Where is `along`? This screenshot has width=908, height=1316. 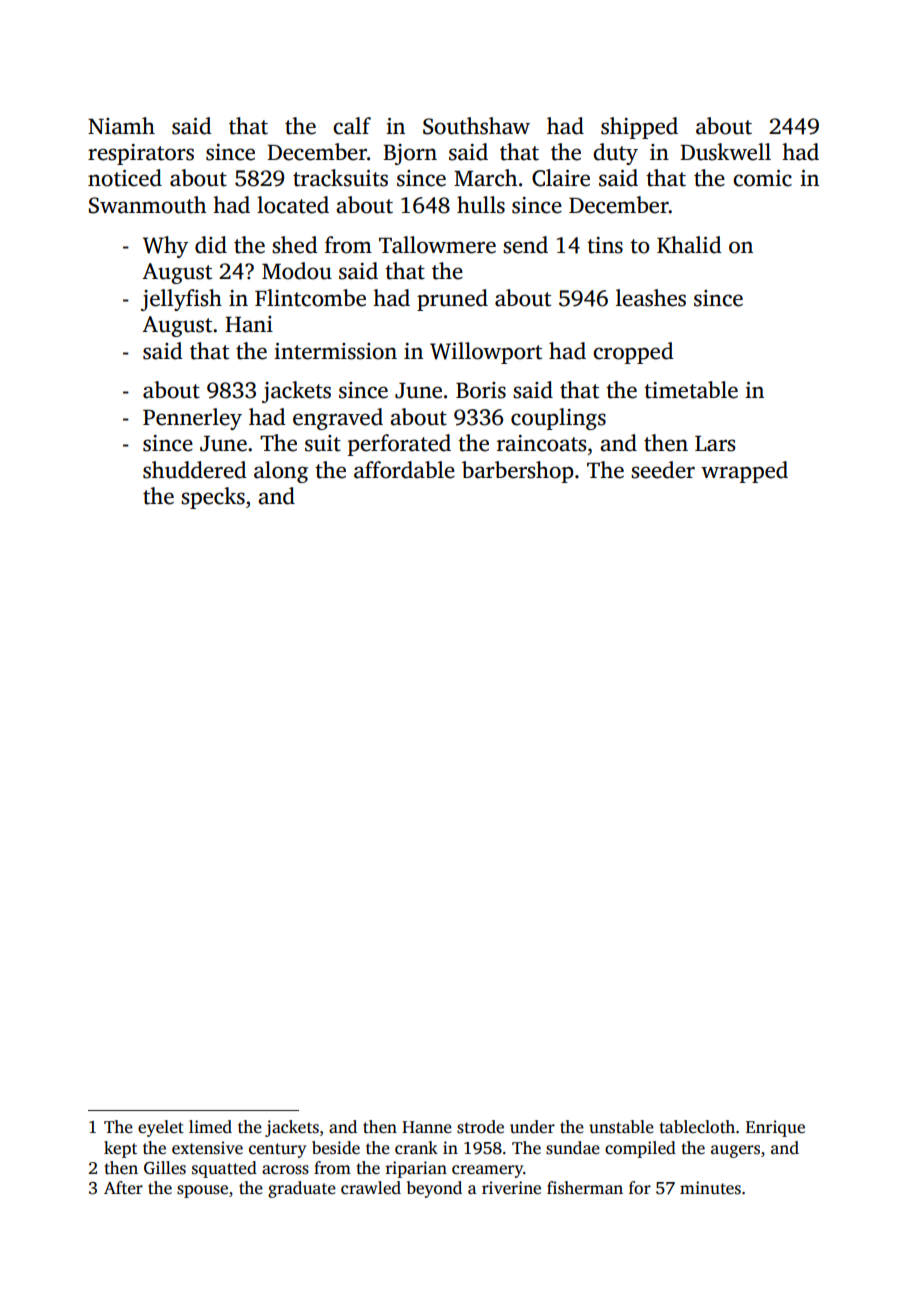
along is located at coordinates (281, 472).
